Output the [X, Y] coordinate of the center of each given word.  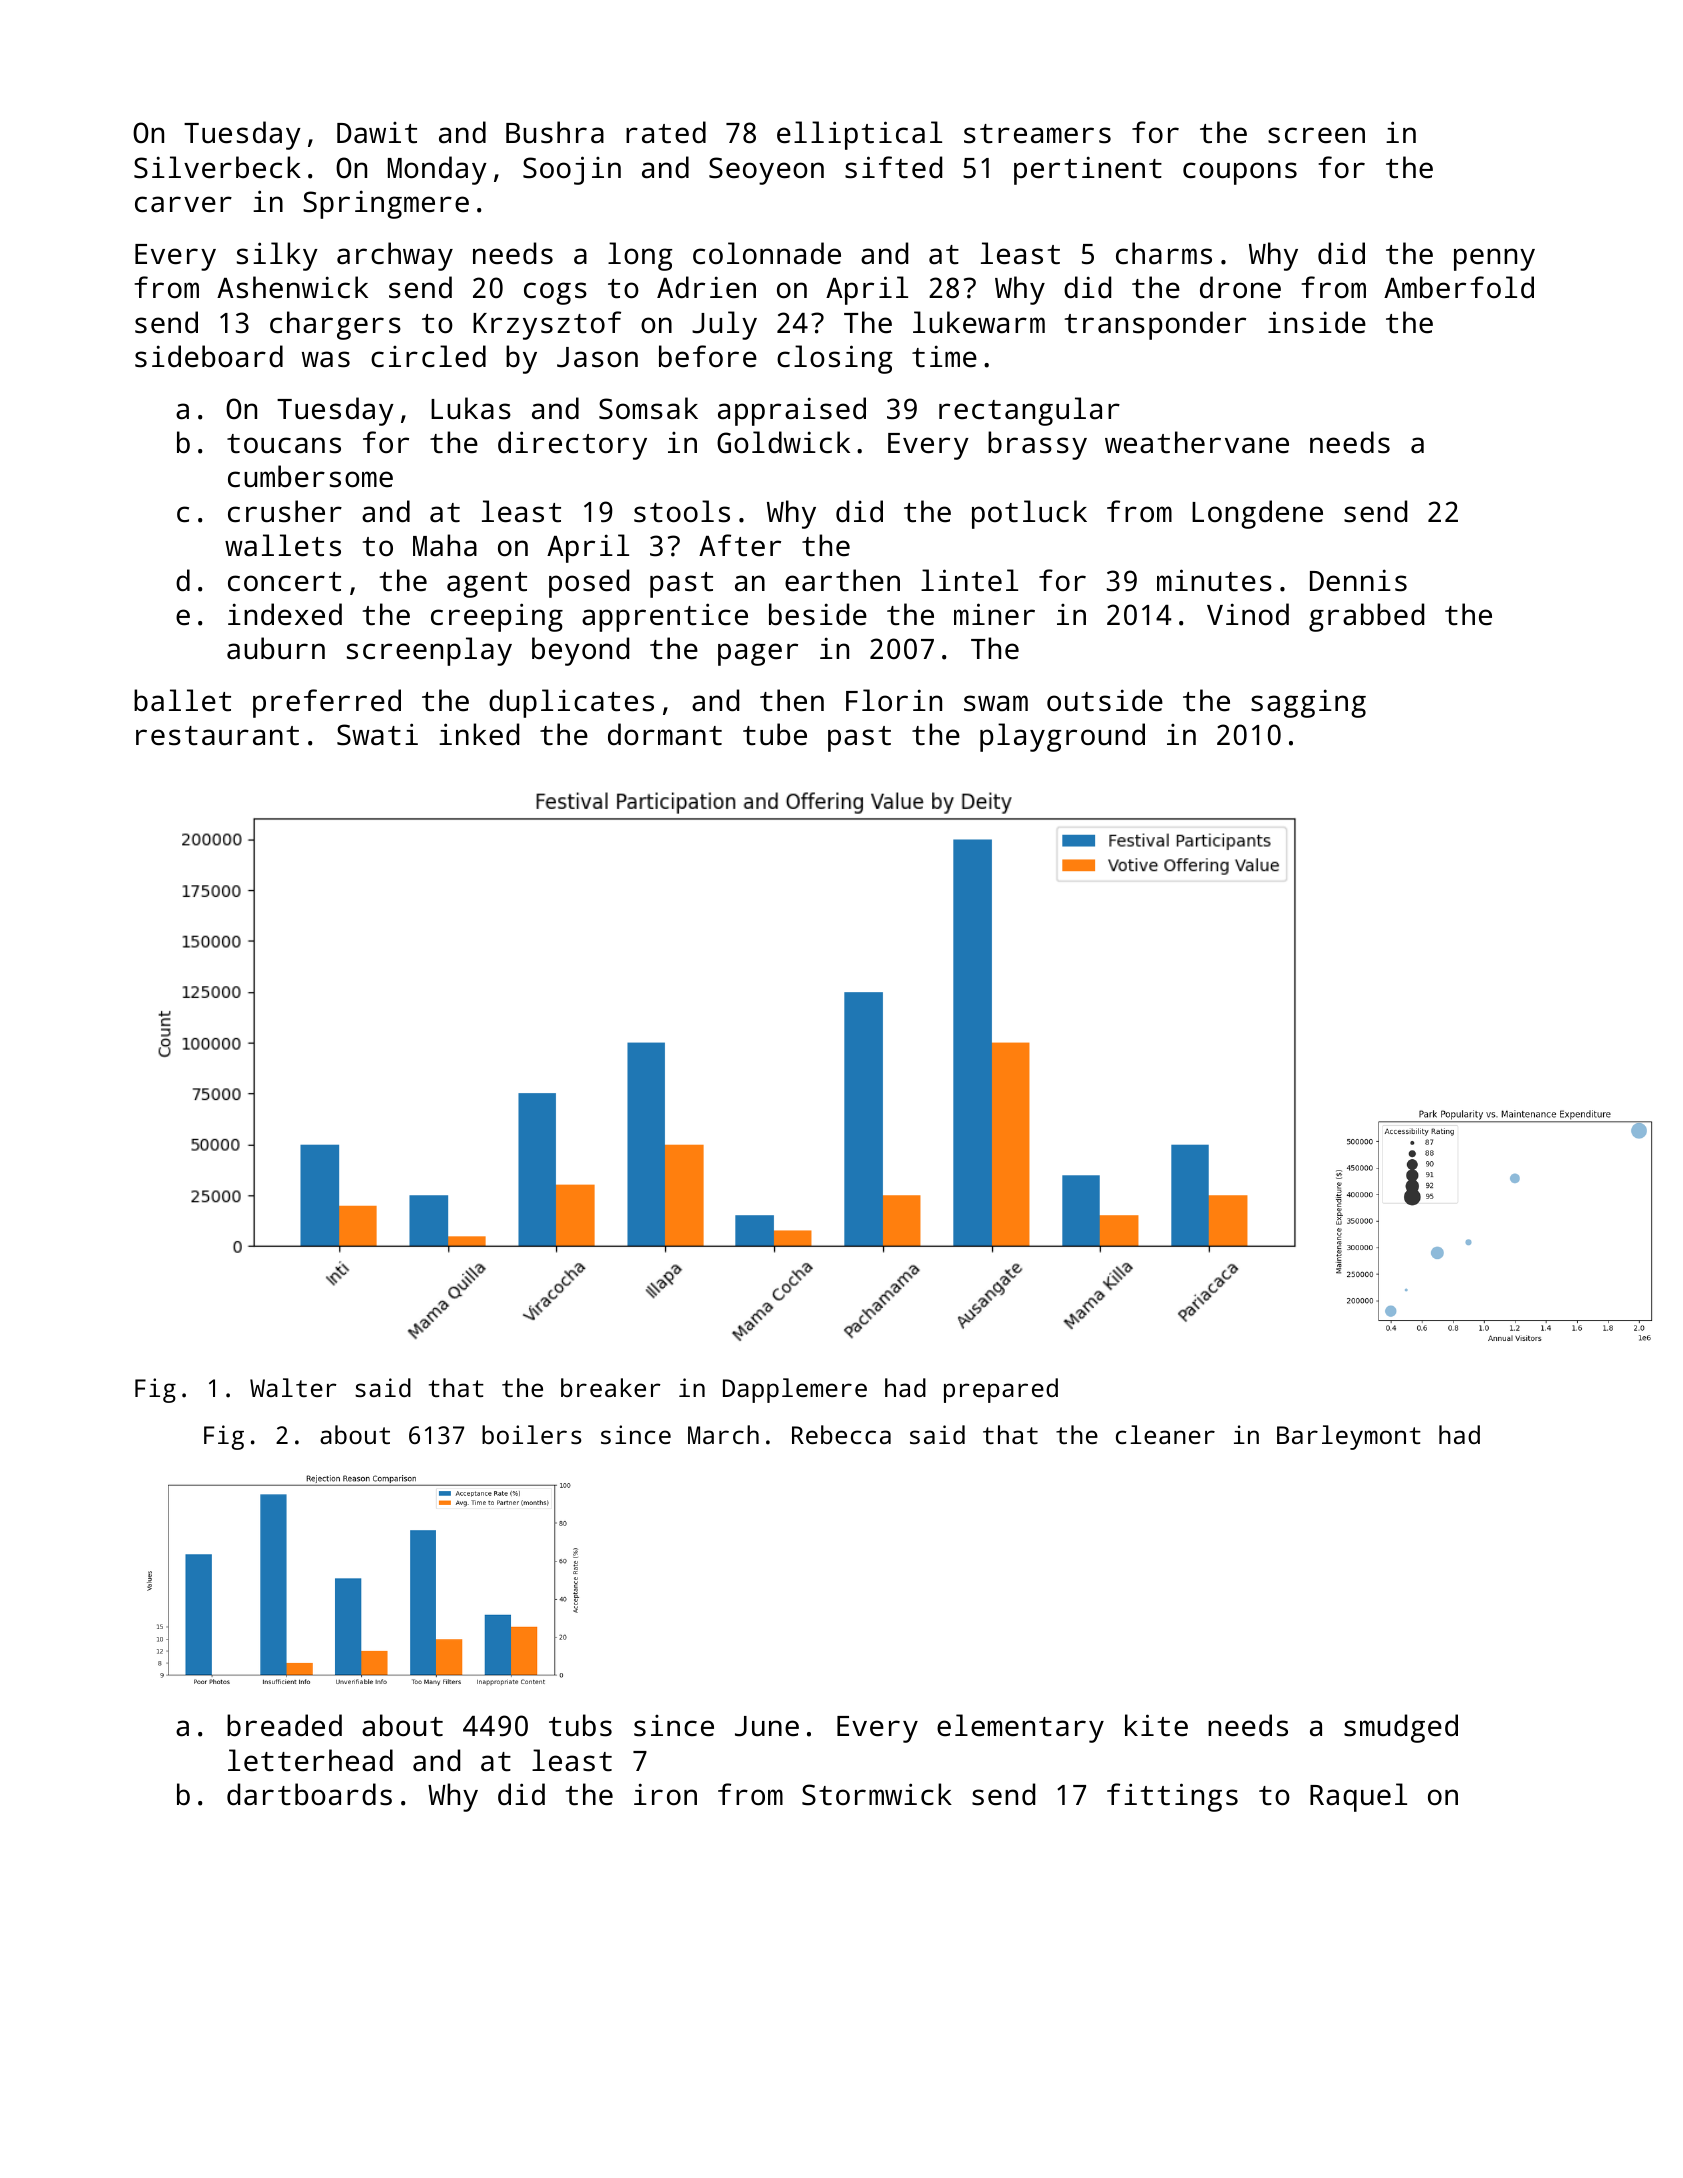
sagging [1308, 703]
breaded [284, 1725]
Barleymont [1349, 1437]
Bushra [555, 132]
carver [183, 204]
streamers [1037, 134]
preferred [327, 703]
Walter [293, 1387]
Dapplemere [795, 1390]
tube [775, 734]
